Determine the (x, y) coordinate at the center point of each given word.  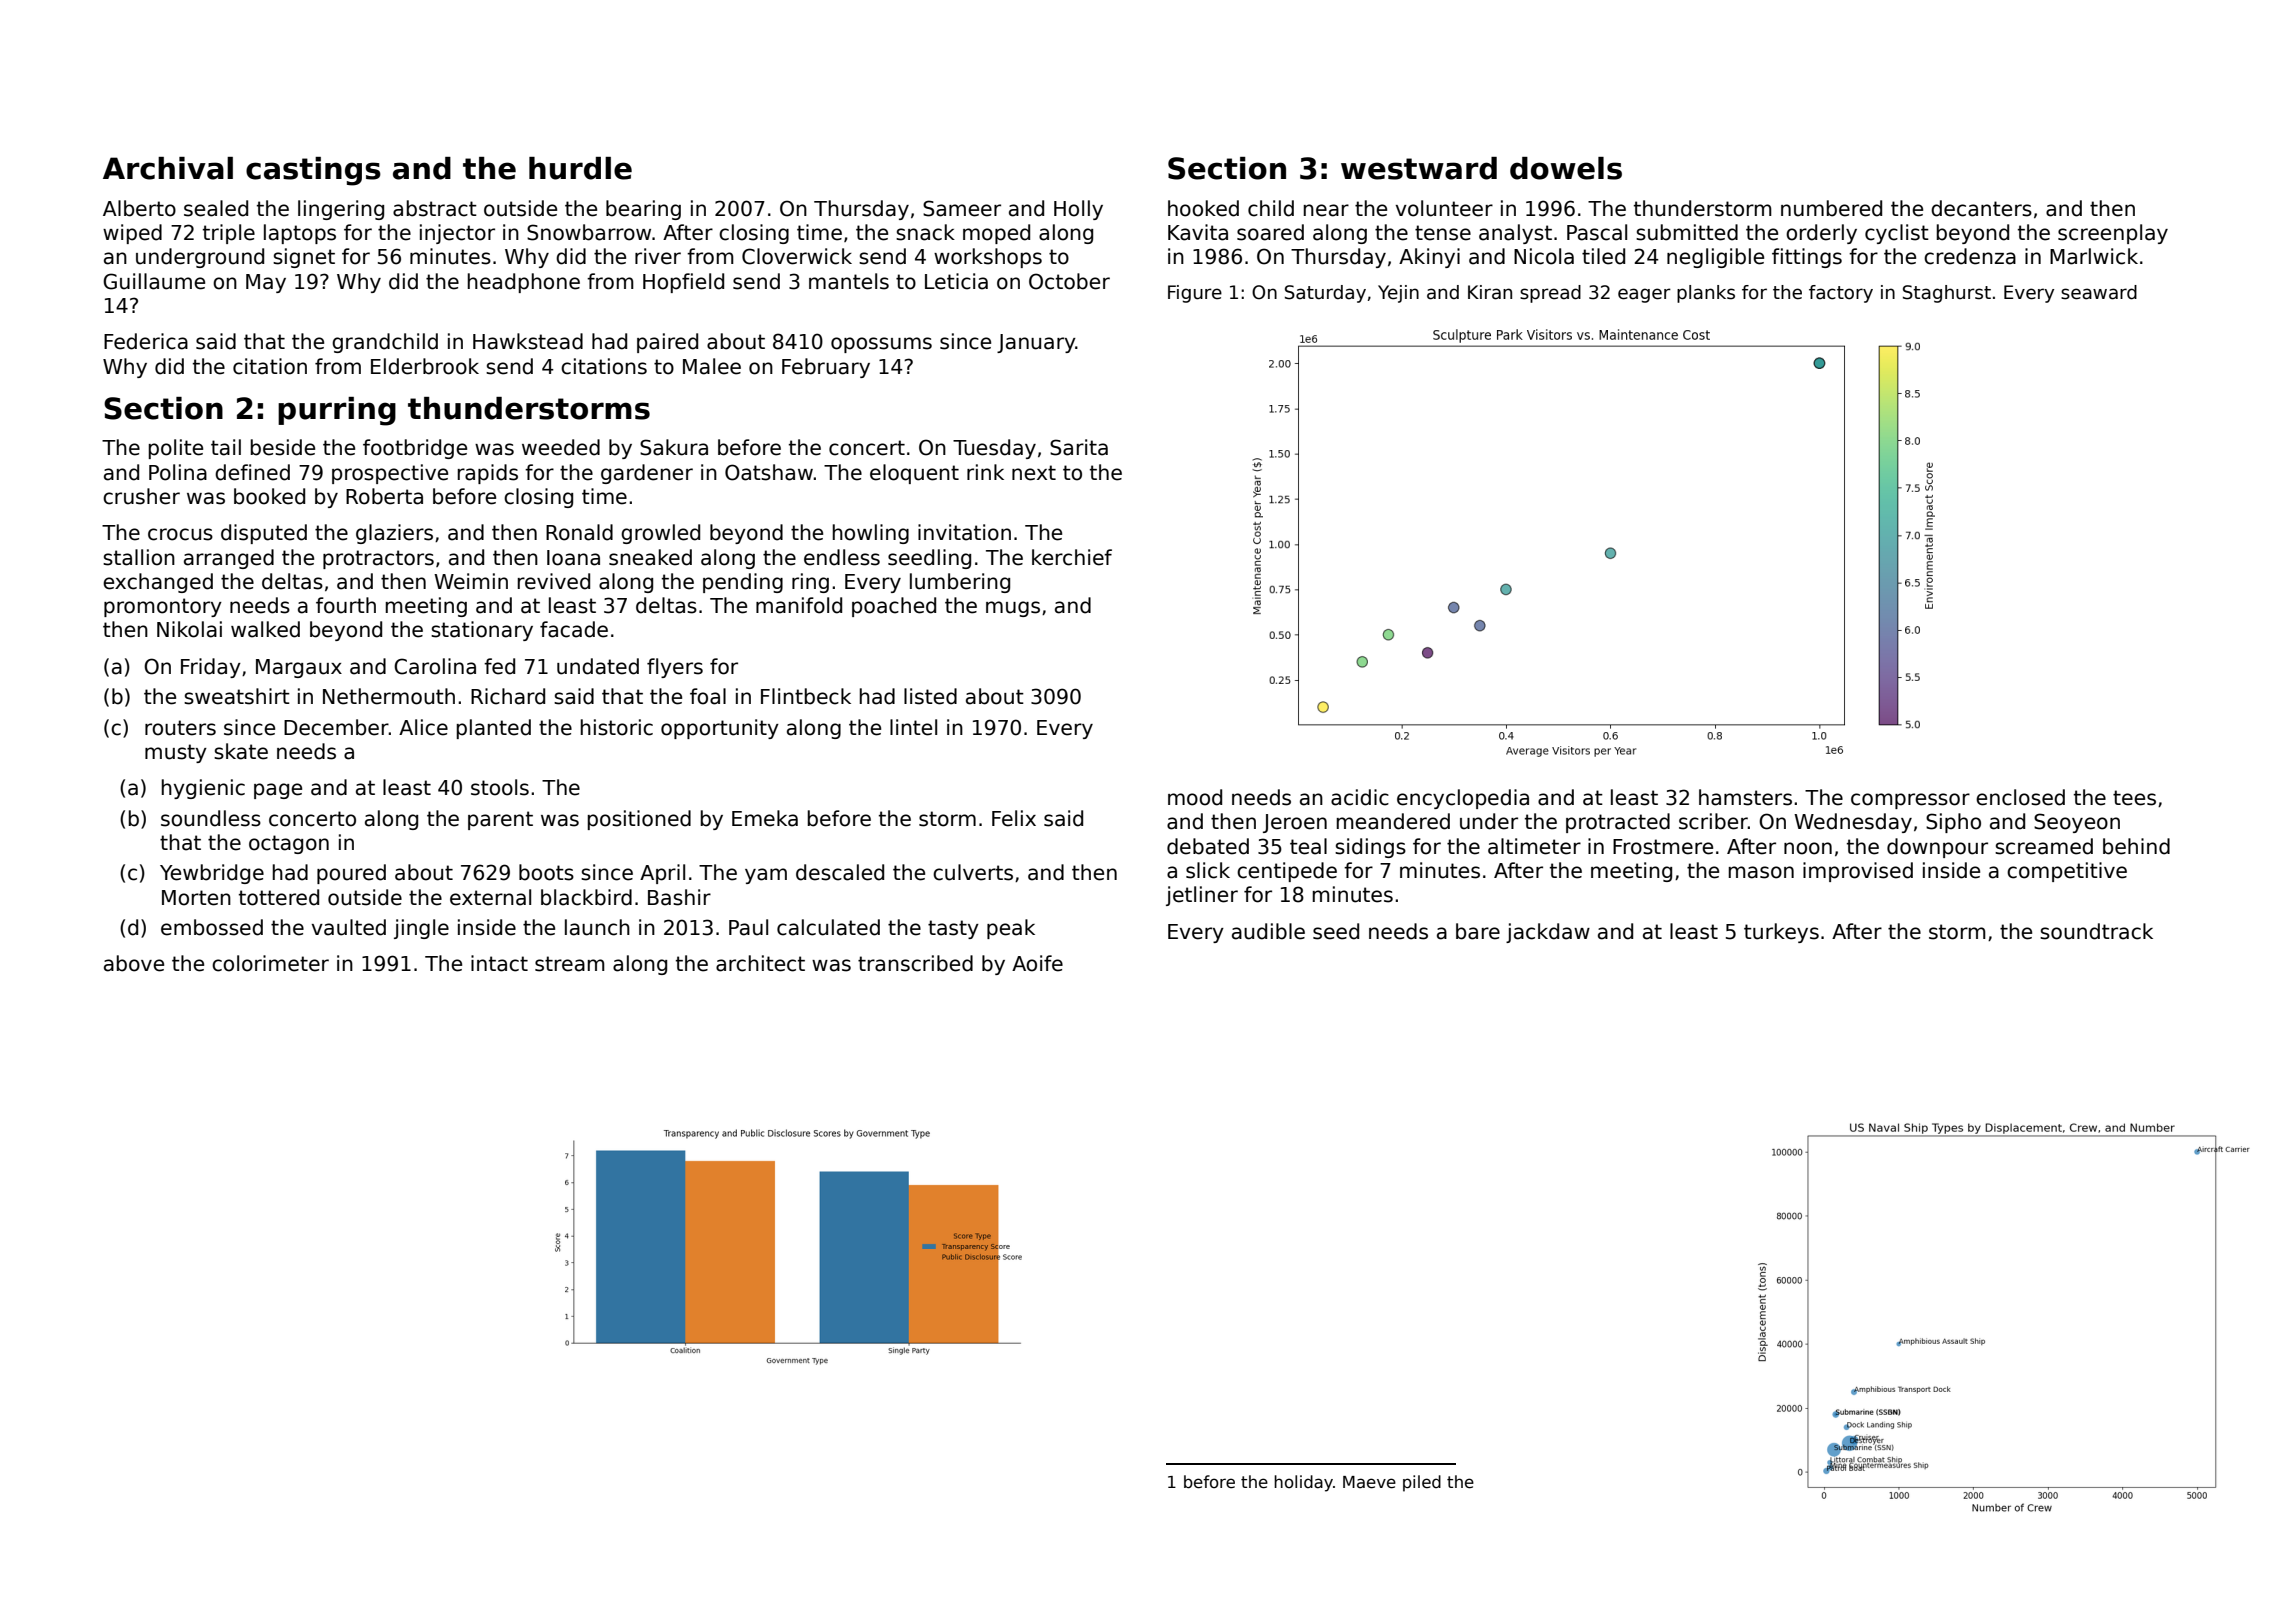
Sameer (962, 208)
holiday (1303, 1483)
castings (313, 171)
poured (351, 874)
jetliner (1202, 896)
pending (743, 583)
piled (1422, 1483)
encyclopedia (1463, 799)
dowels (1566, 168)
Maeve (1369, 1482)
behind (2136, 846)
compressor (1910, 801)
